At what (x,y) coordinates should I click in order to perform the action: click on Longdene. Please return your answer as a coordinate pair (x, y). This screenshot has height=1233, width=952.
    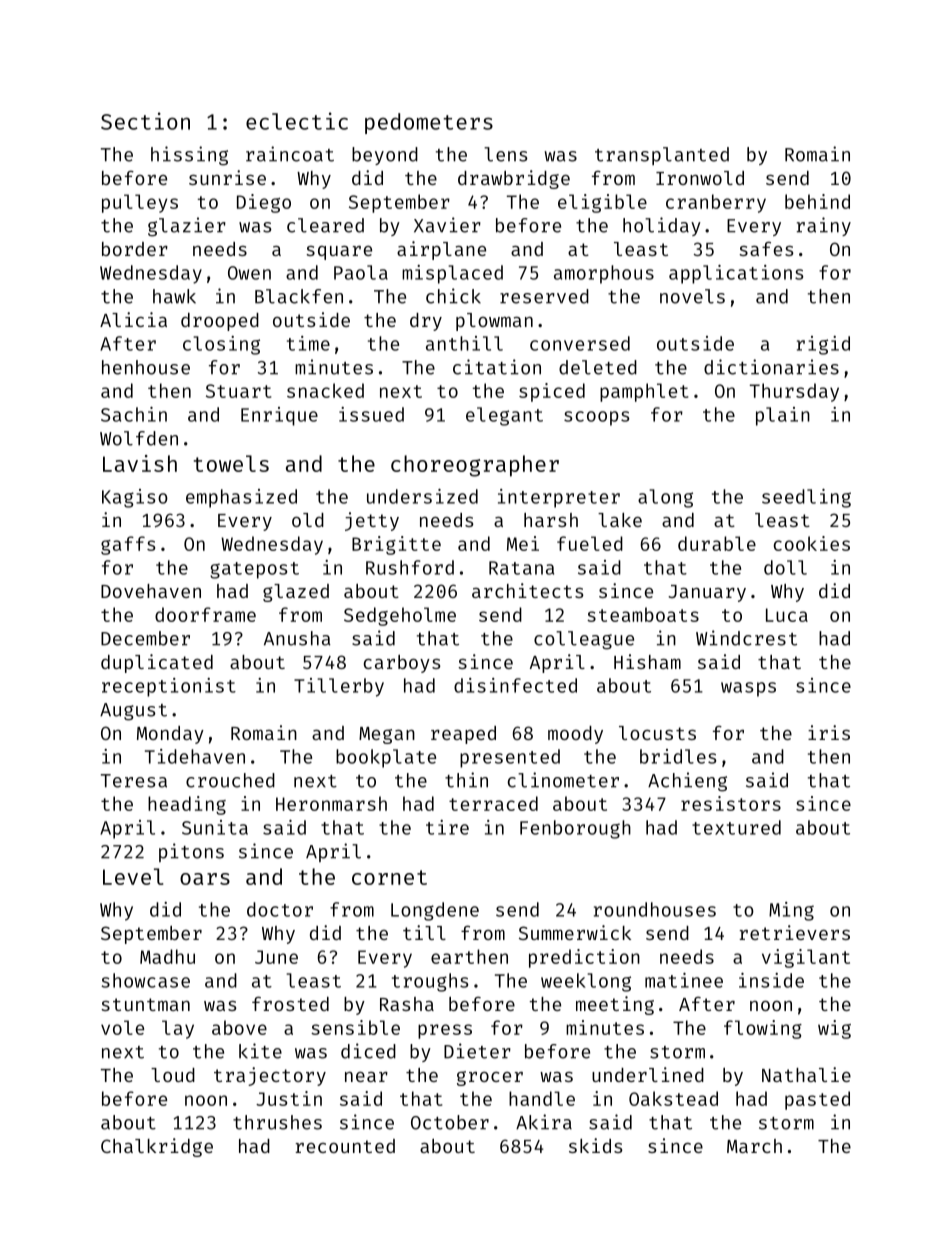
    Looking at the image, I should click on (435, 911).
